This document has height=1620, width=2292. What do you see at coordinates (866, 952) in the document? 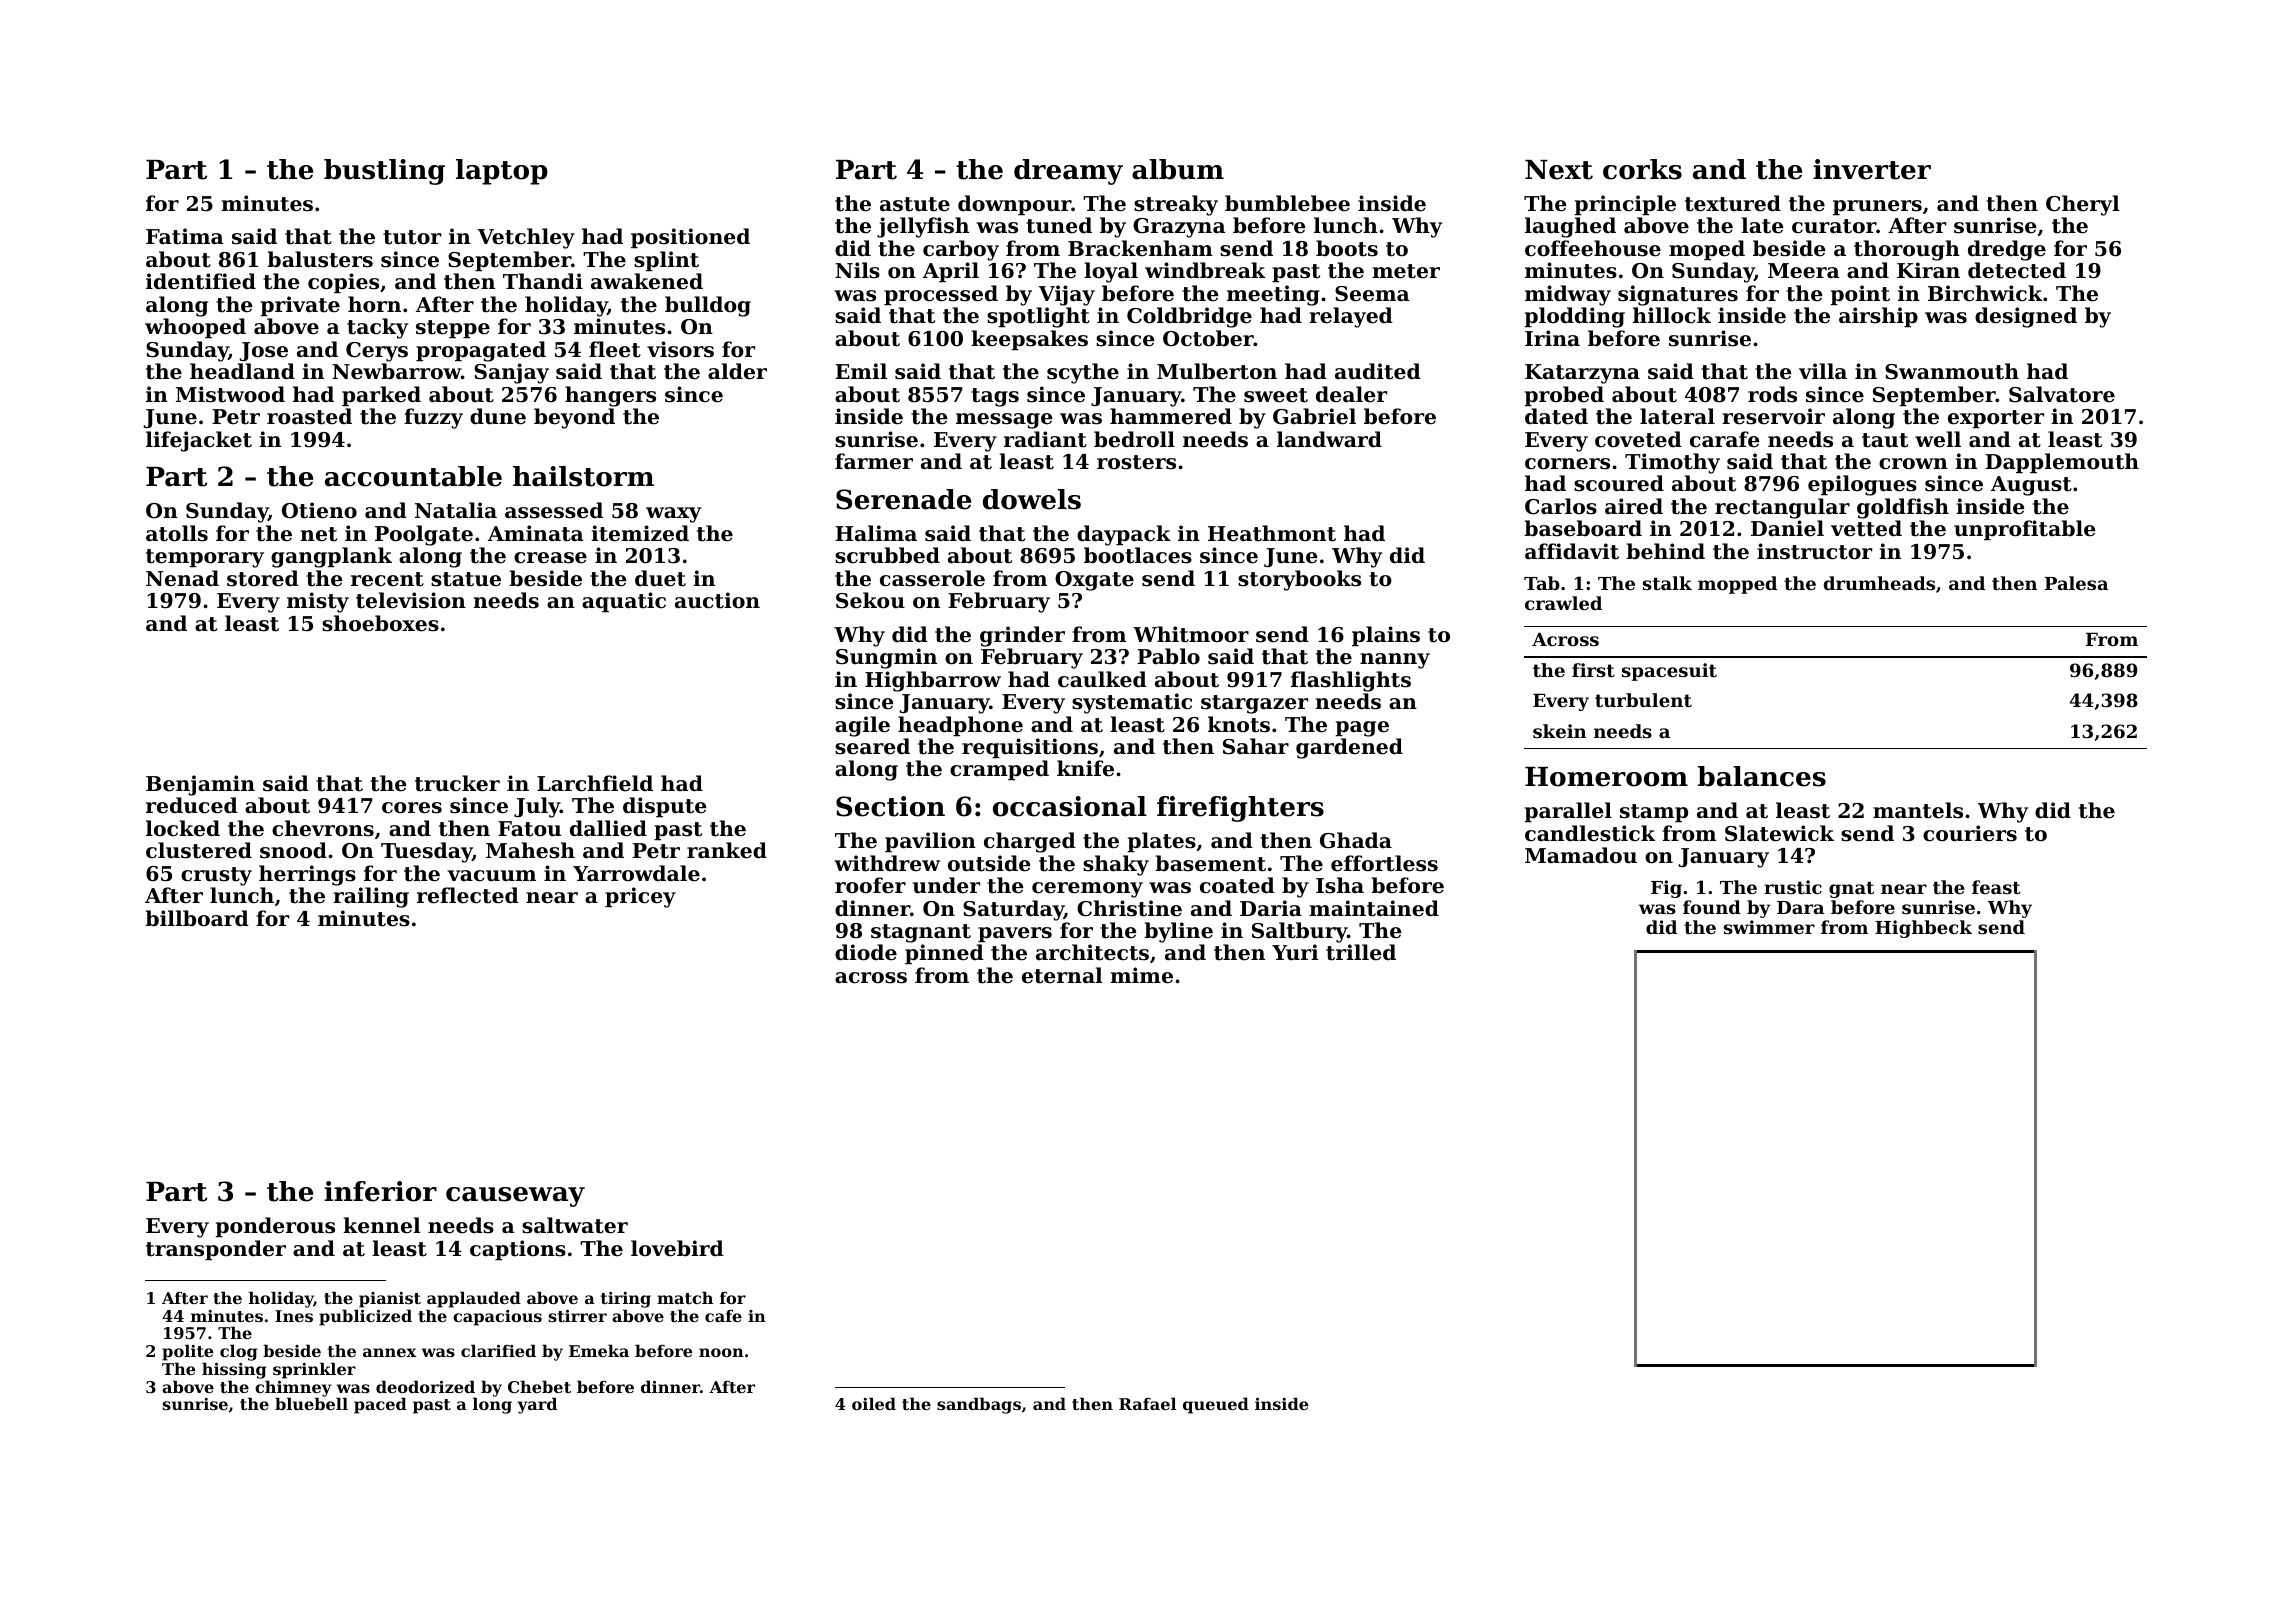
I see `diode` at bounding box center [866, 952].
